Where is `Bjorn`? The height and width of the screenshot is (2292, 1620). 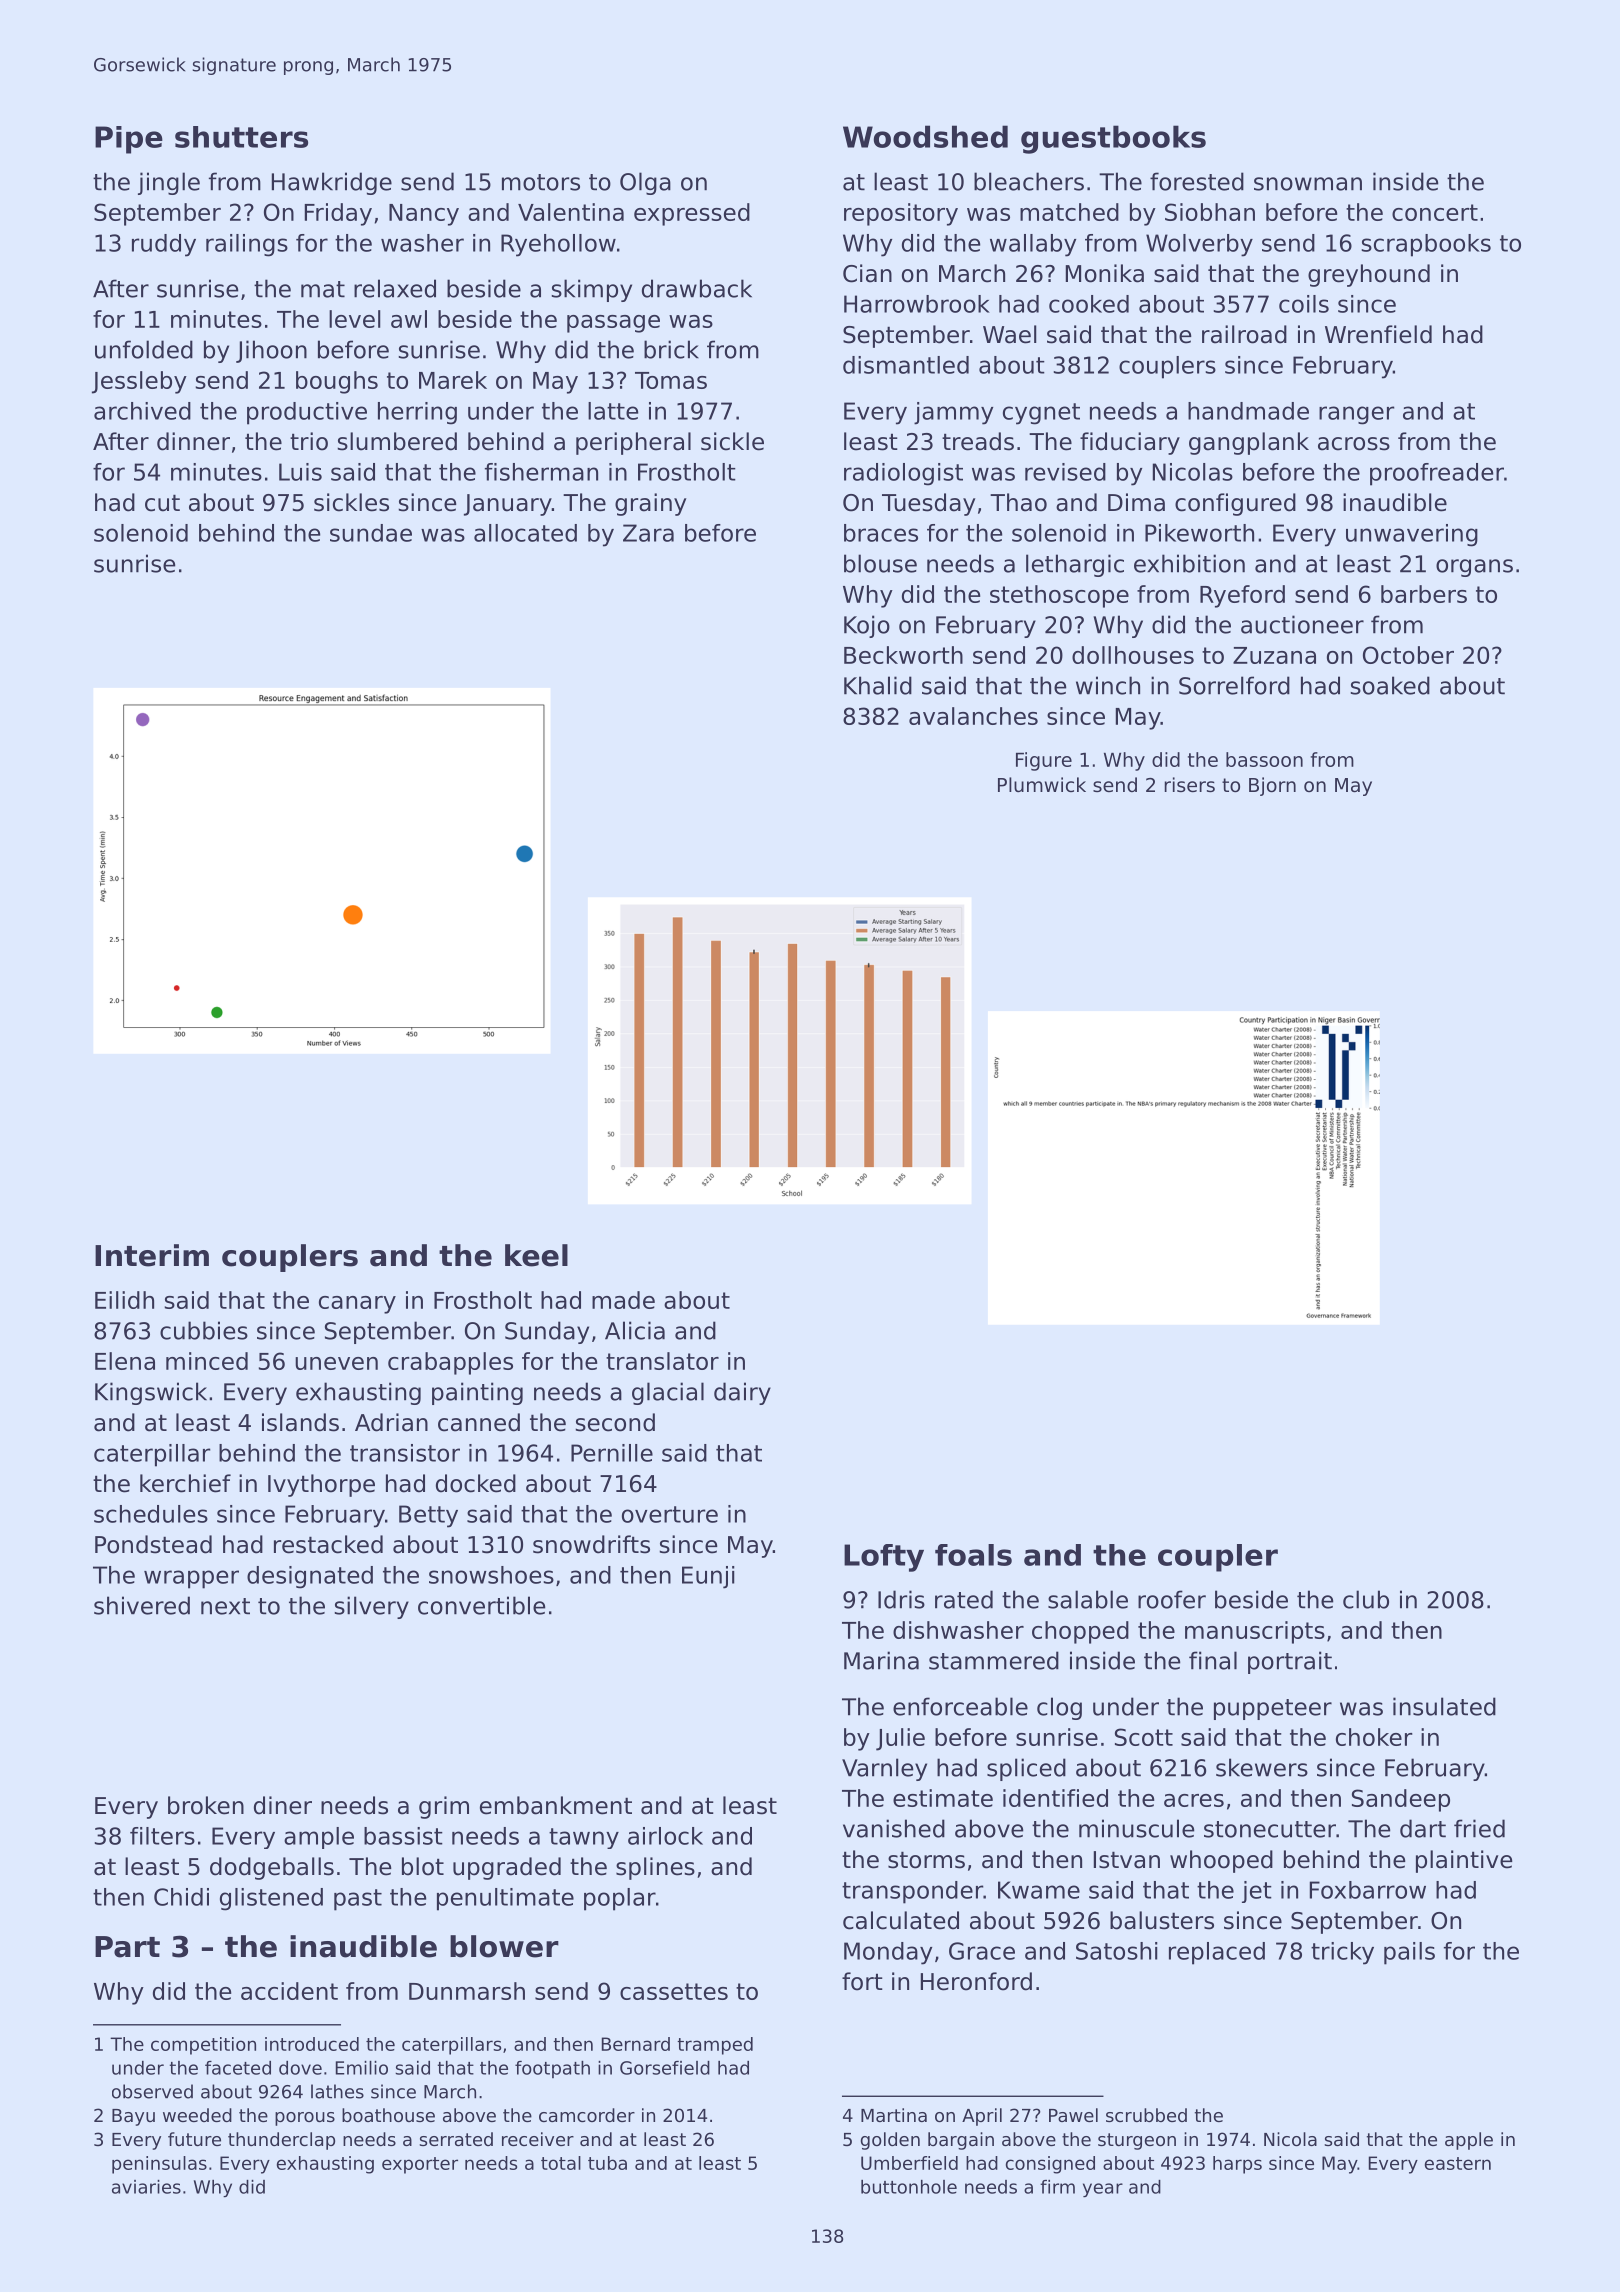 Bjorn is located at coordinates (1272, 786).
